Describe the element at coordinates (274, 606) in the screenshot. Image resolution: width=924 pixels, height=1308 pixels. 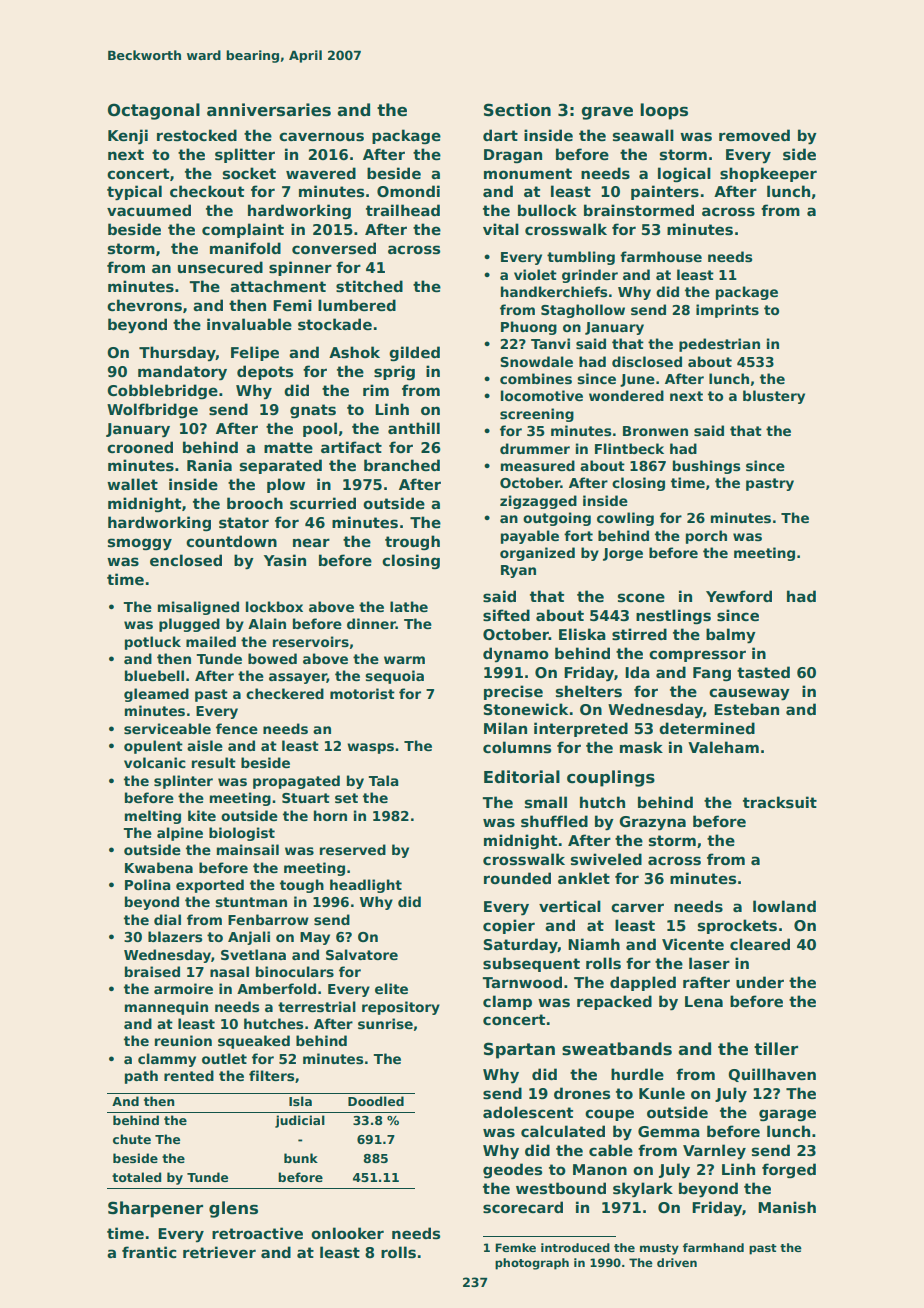
I see `lockbox` at that location.
